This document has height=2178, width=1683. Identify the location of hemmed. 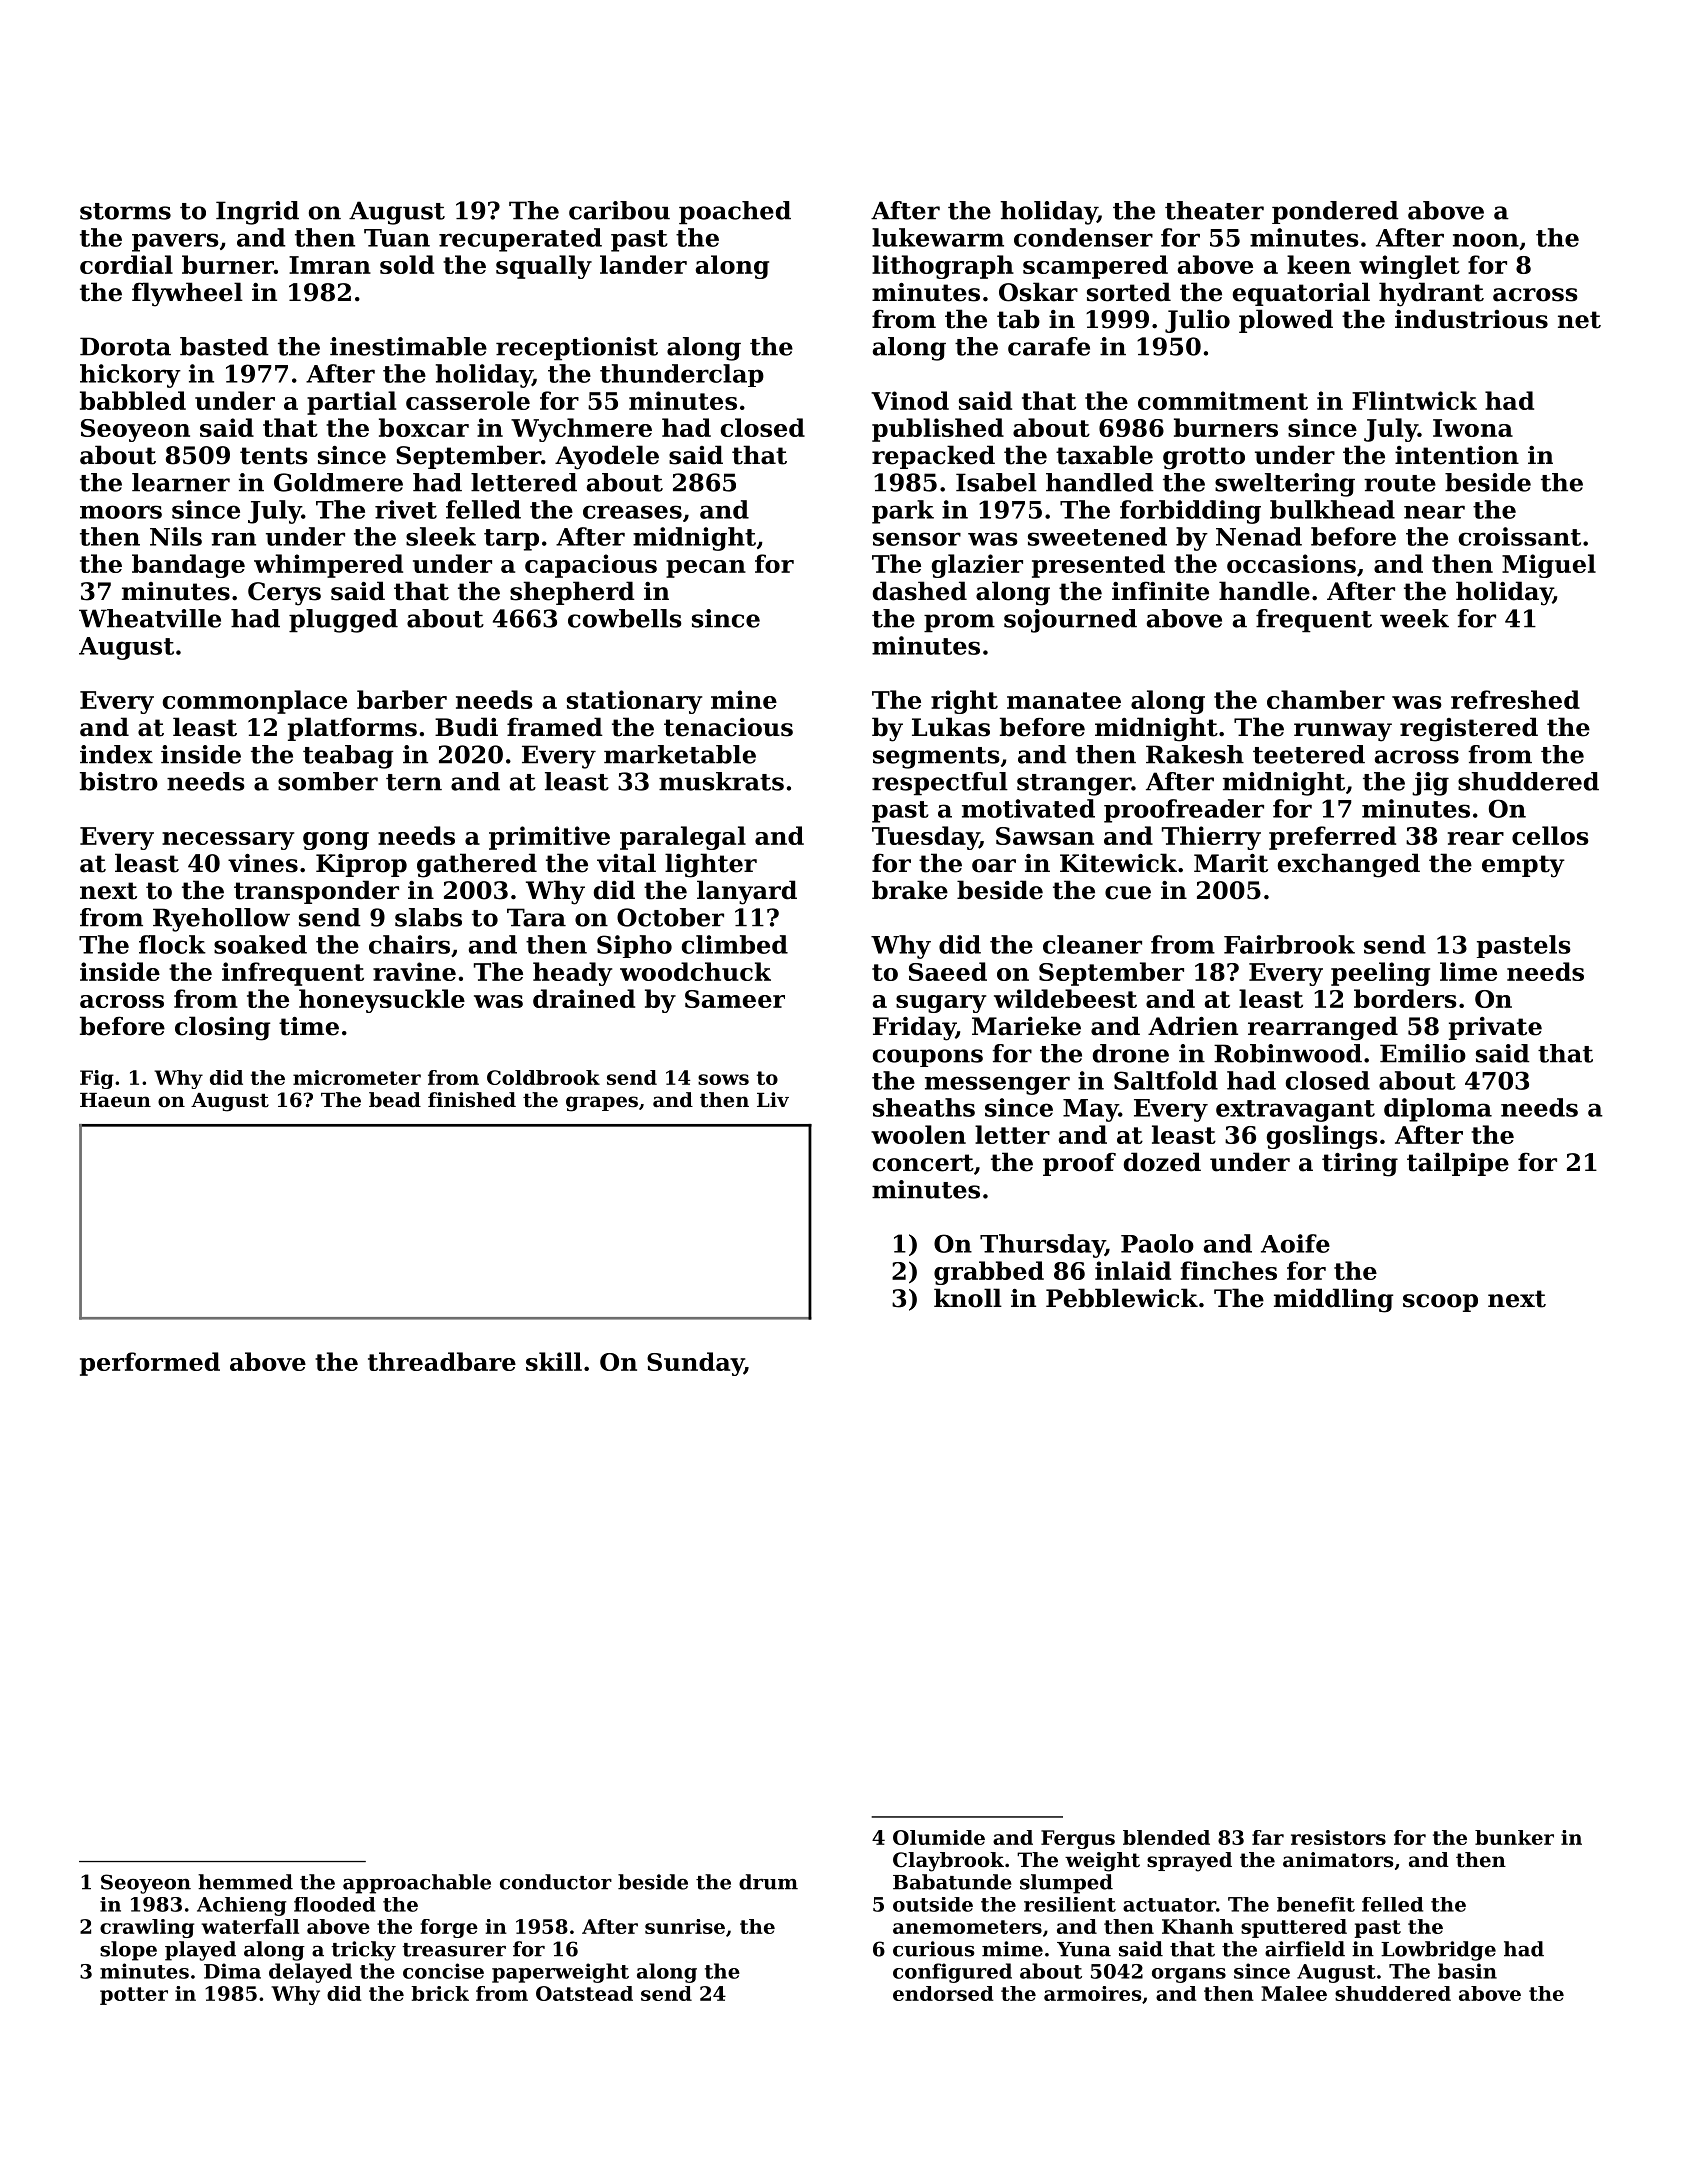
(245, 1882).
